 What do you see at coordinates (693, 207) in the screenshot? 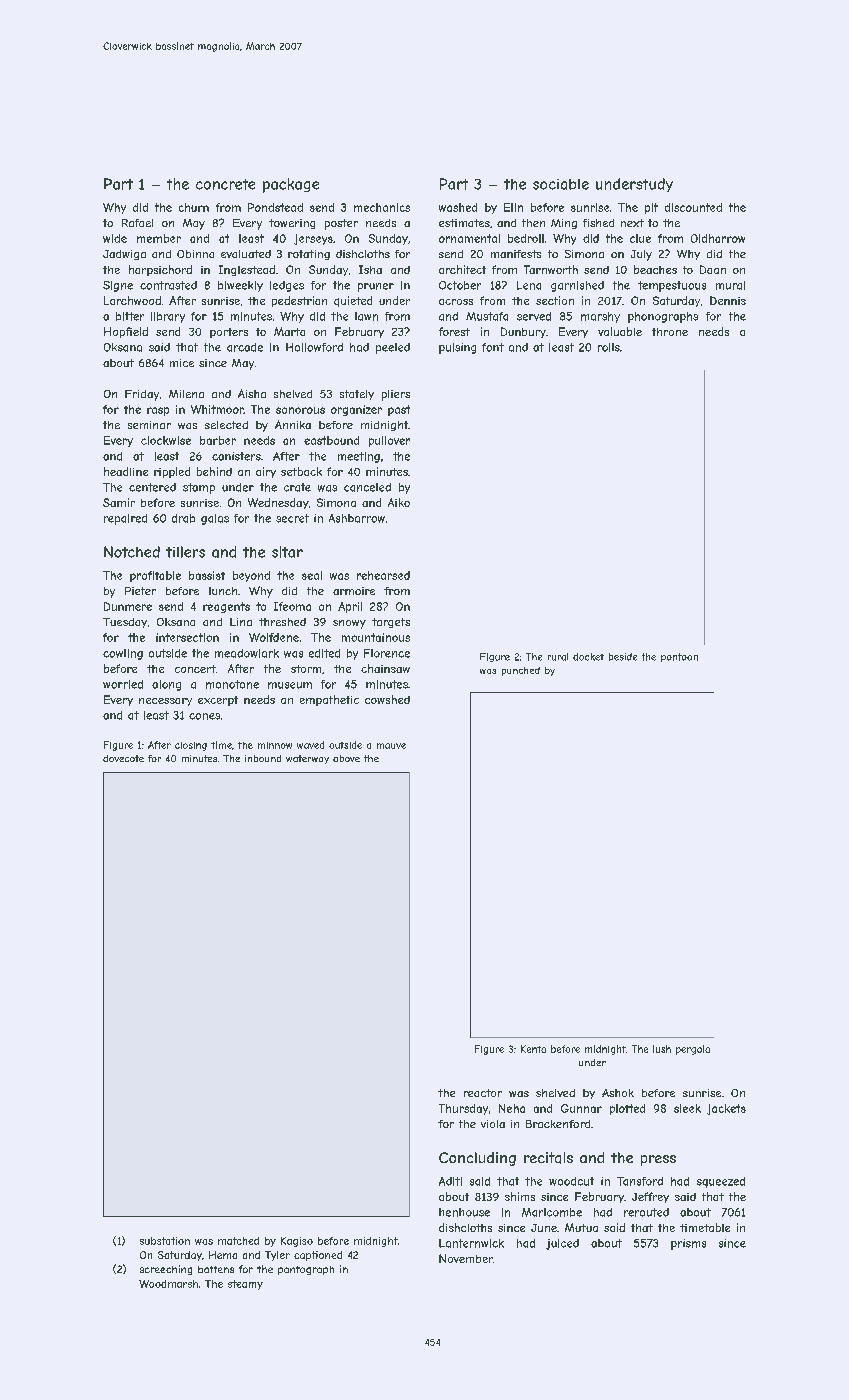
I see `discounted` at bounding box center [693, 207].
